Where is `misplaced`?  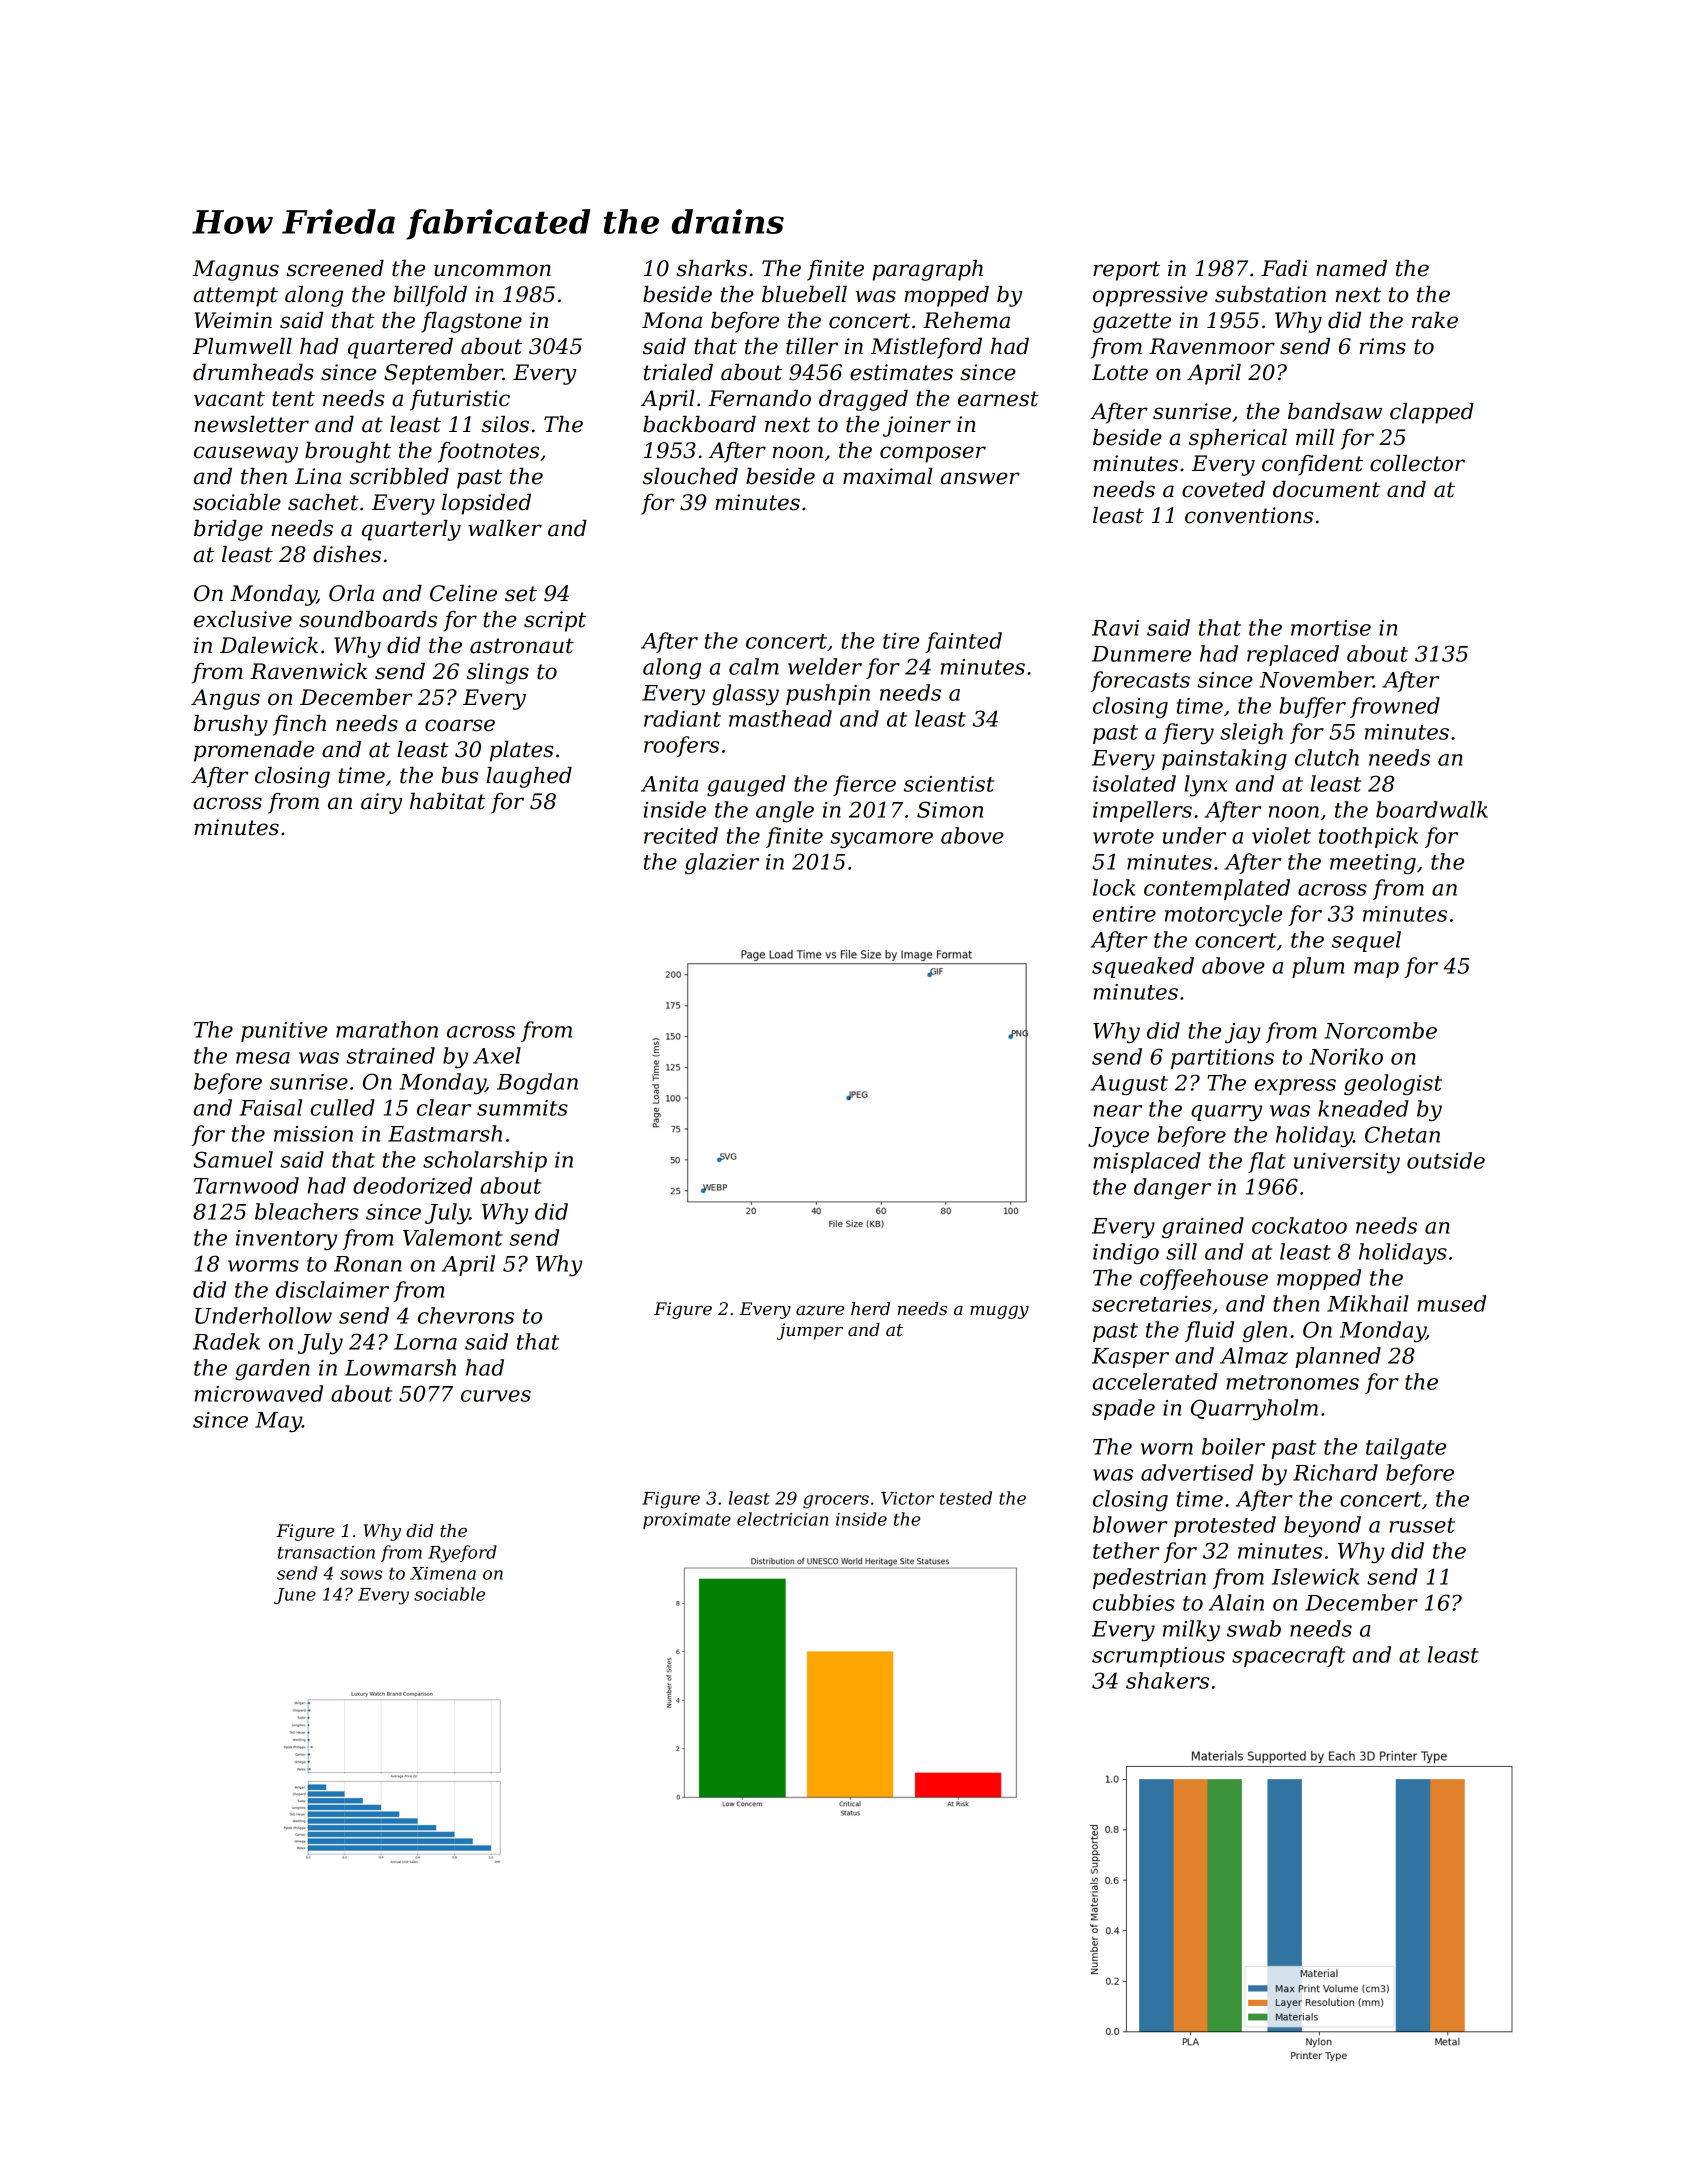
misplaced is located at coordinates (1147, 1162).
